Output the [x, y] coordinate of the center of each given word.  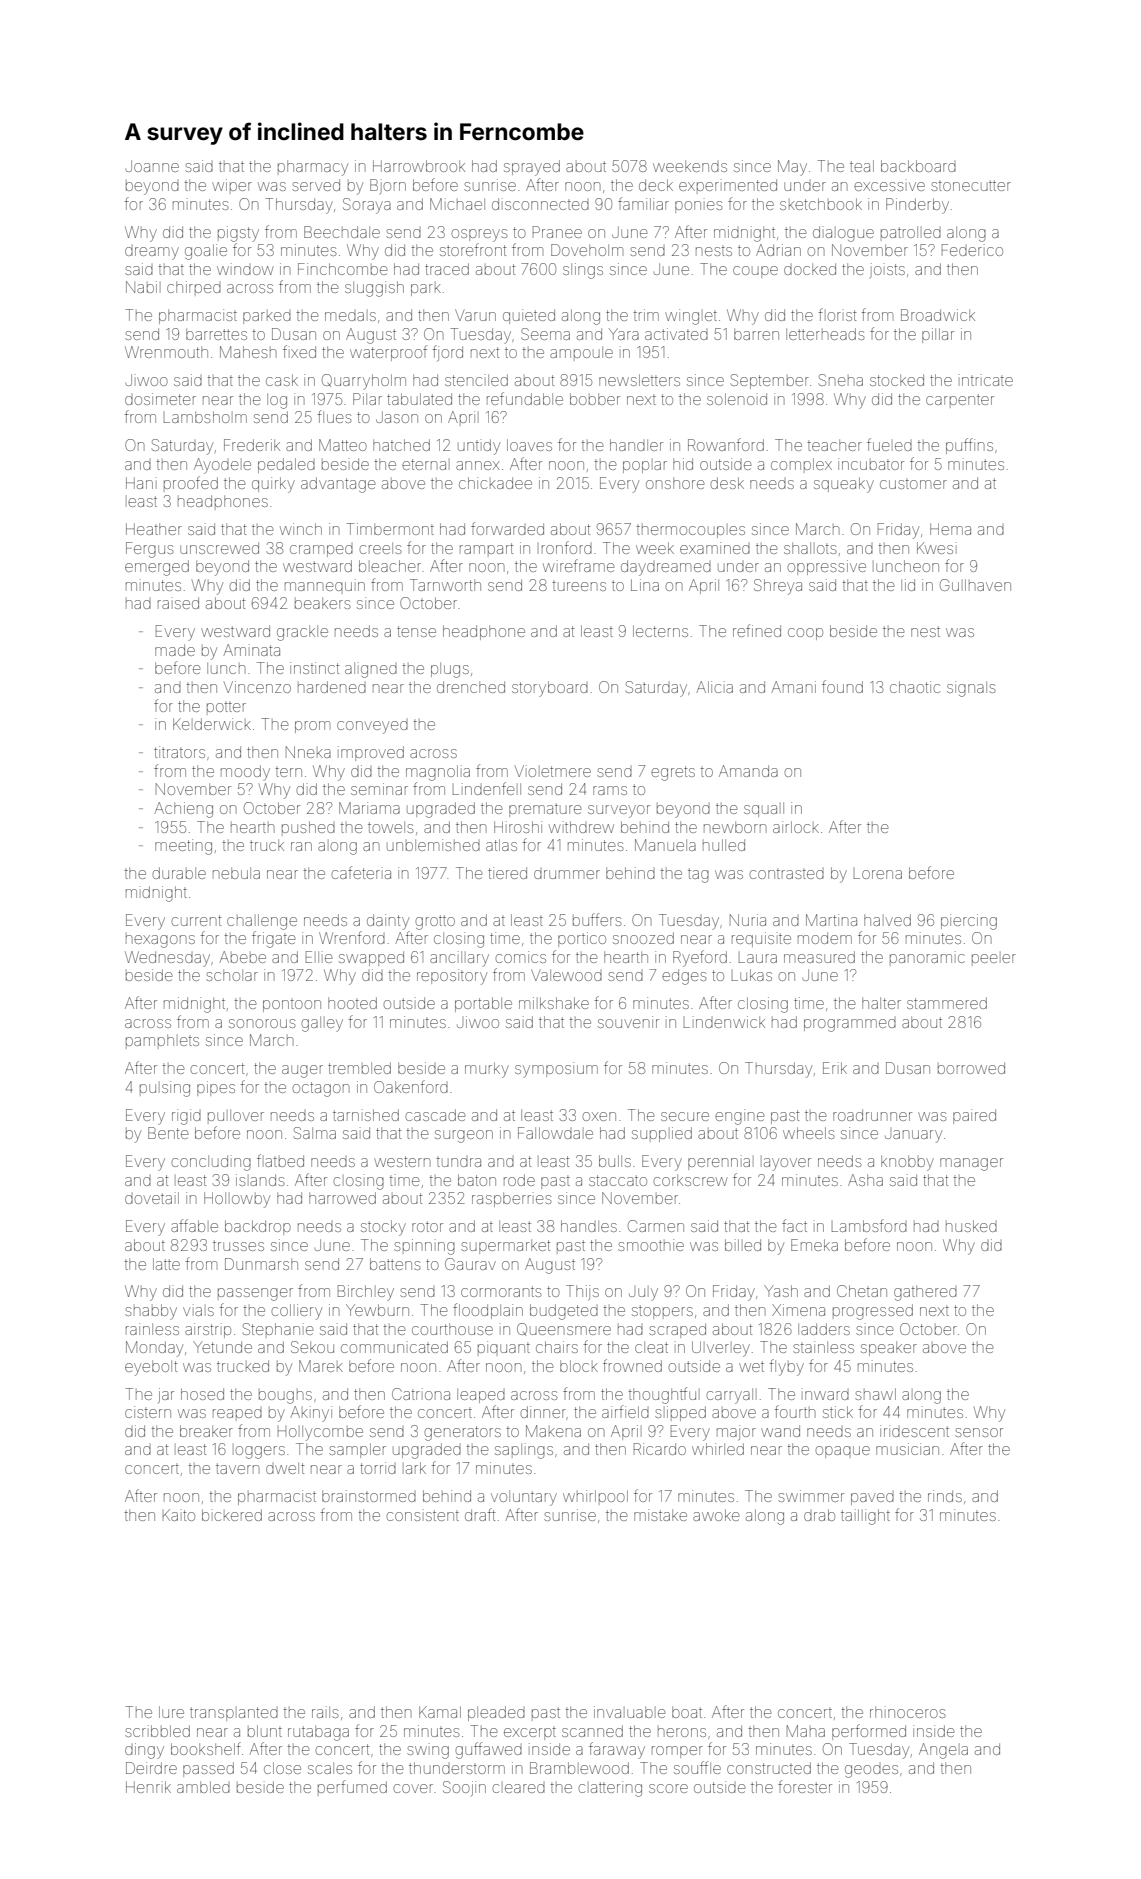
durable [179, 873]
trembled [359, 1068]
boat [687, 1712]
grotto [435, 922]
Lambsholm [205, 417]
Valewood [566, 975]
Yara [624, 334]
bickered [232, 1515]
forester [805, 1786]
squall [764, 809]
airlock [796, 827]
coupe [755, 272]
